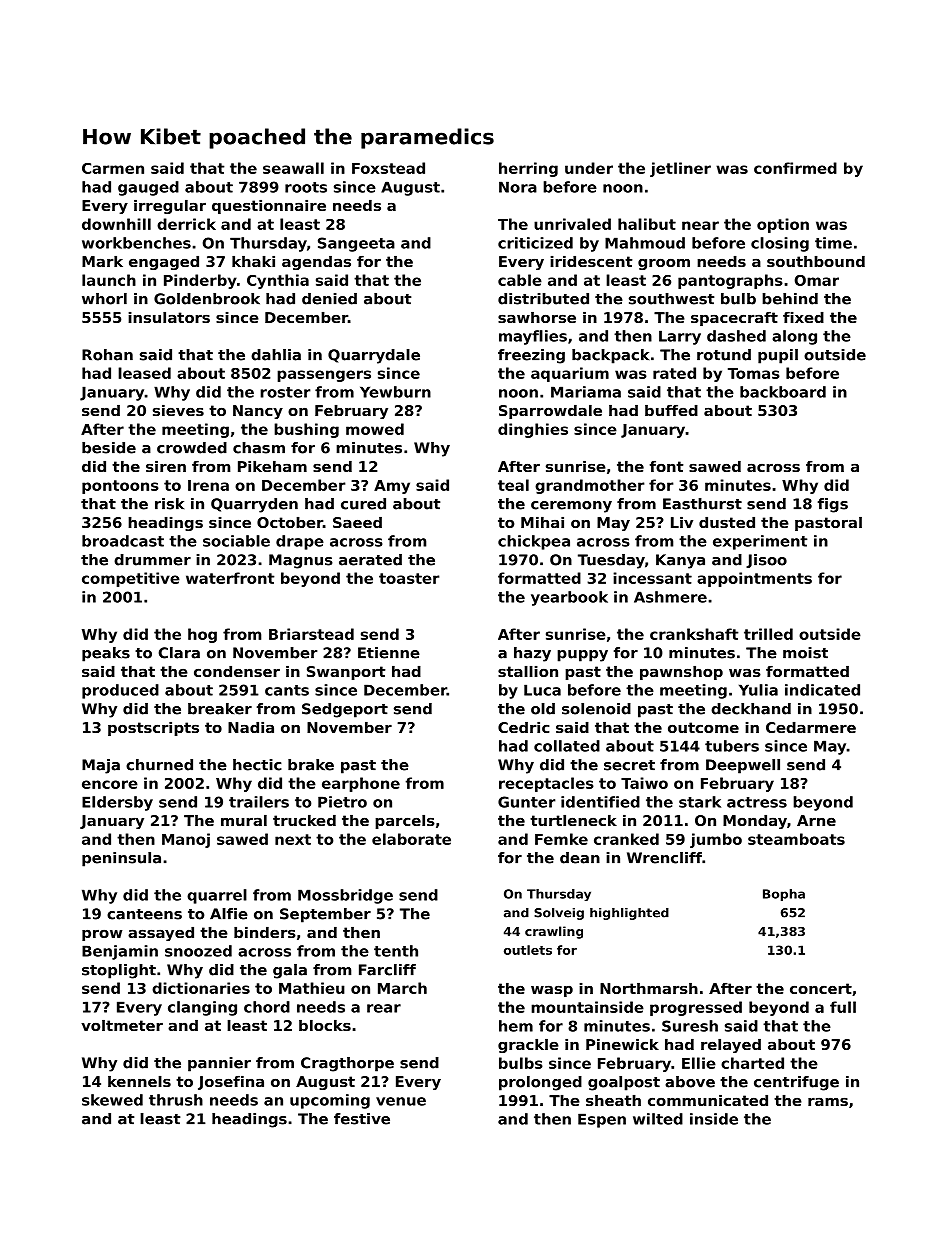  I want to click on Cedarmere, so click(811, 727).
